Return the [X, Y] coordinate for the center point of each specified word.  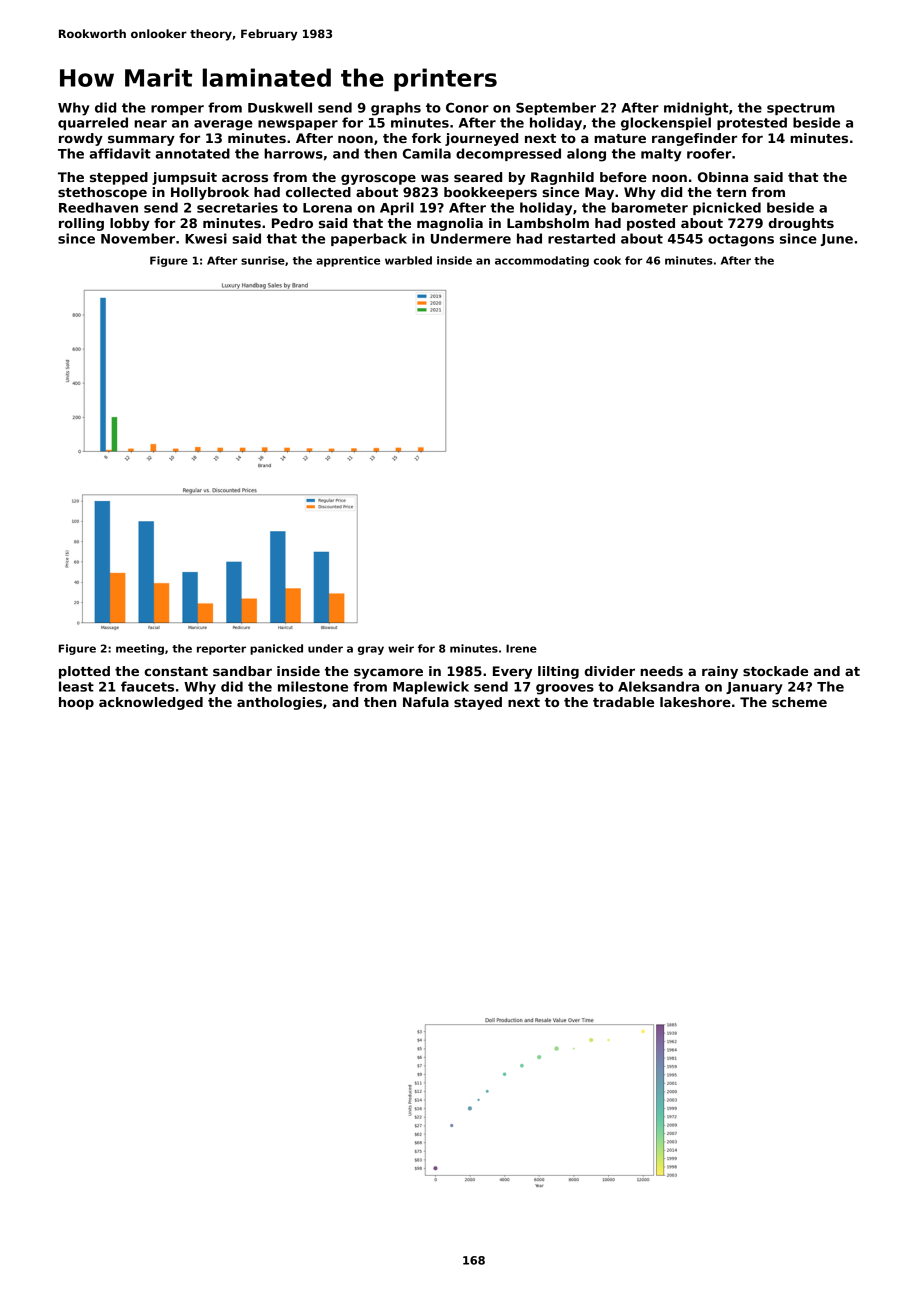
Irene [521, 648]
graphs [396, 109]
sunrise [263, 260]
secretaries [237, 207]
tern [731, 192]
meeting [140, 649]
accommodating [542, 261]
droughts [801, 224]
